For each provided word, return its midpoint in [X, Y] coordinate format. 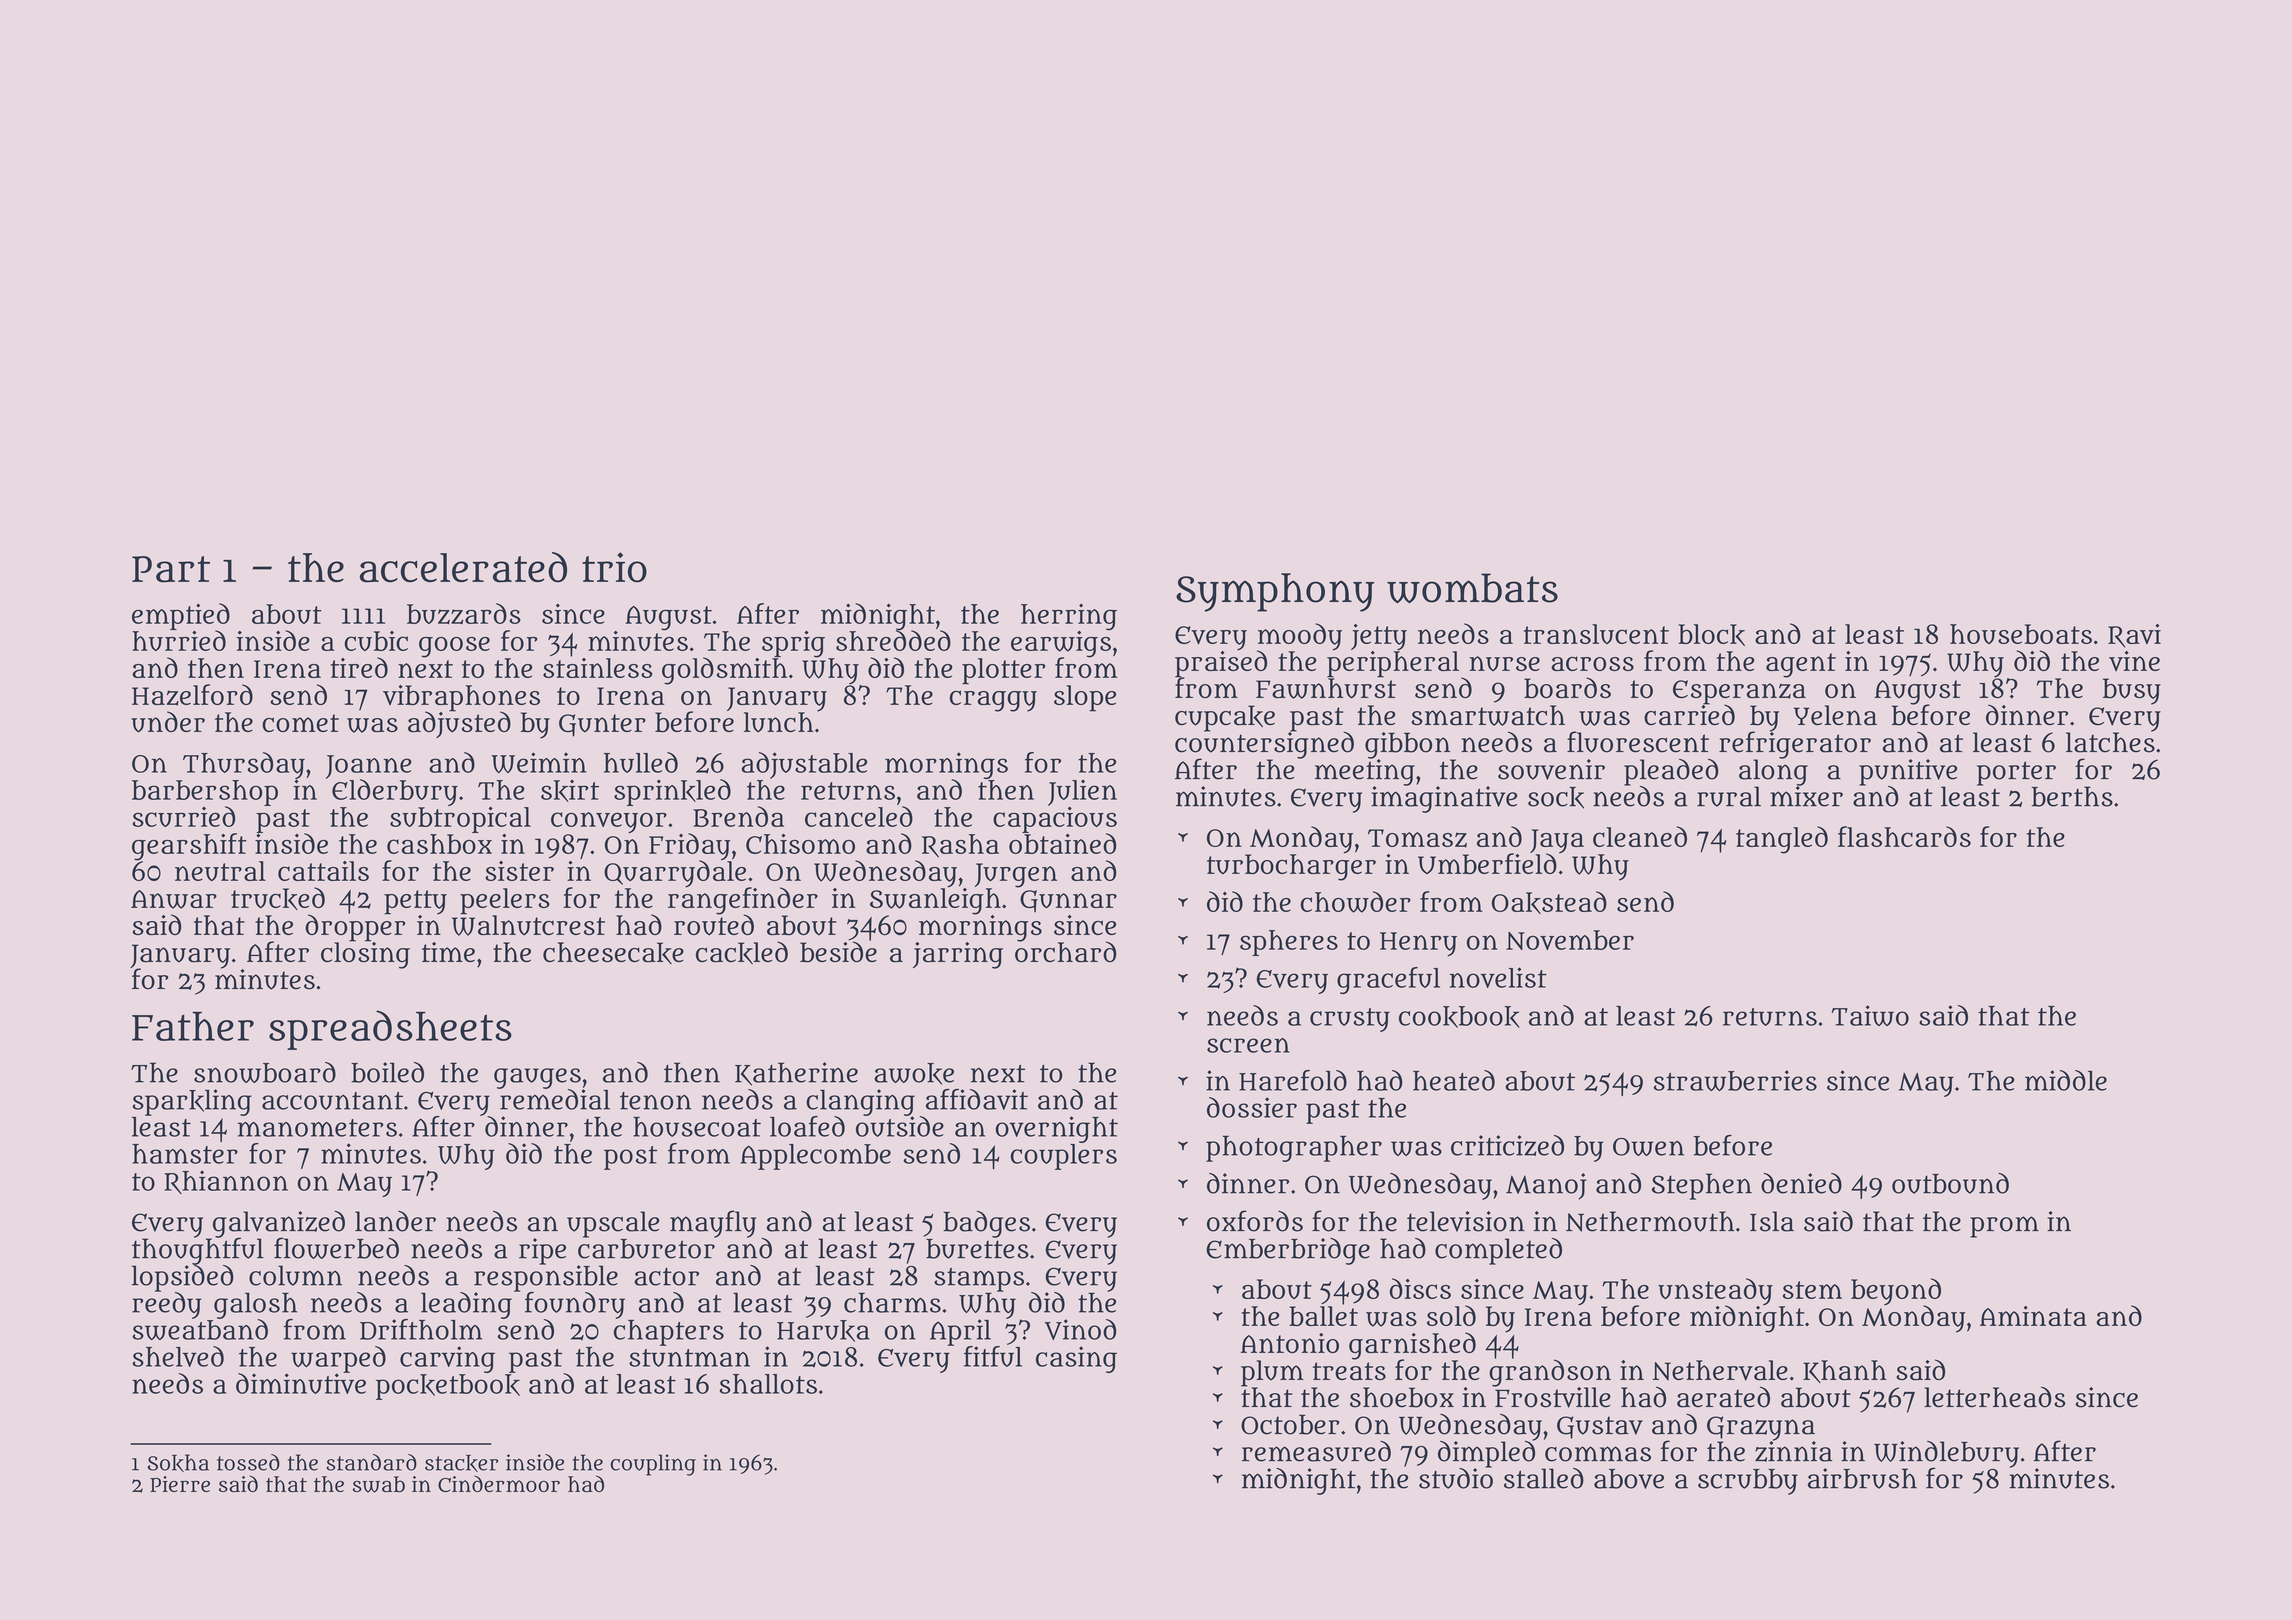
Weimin [539, 762]
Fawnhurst [1326, 688]
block [1711, 635]
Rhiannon [226, 1182]
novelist [1498, 977]
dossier [1252, 1107]
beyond [1896, 1291]
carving [447, 1359]
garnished [1412, 1345]
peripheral [1393, 664]
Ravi [2134, 636]
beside [838, 952]
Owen [1648, 1147]
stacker [461, 1463]
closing [365, 955]
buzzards [464, 613]
